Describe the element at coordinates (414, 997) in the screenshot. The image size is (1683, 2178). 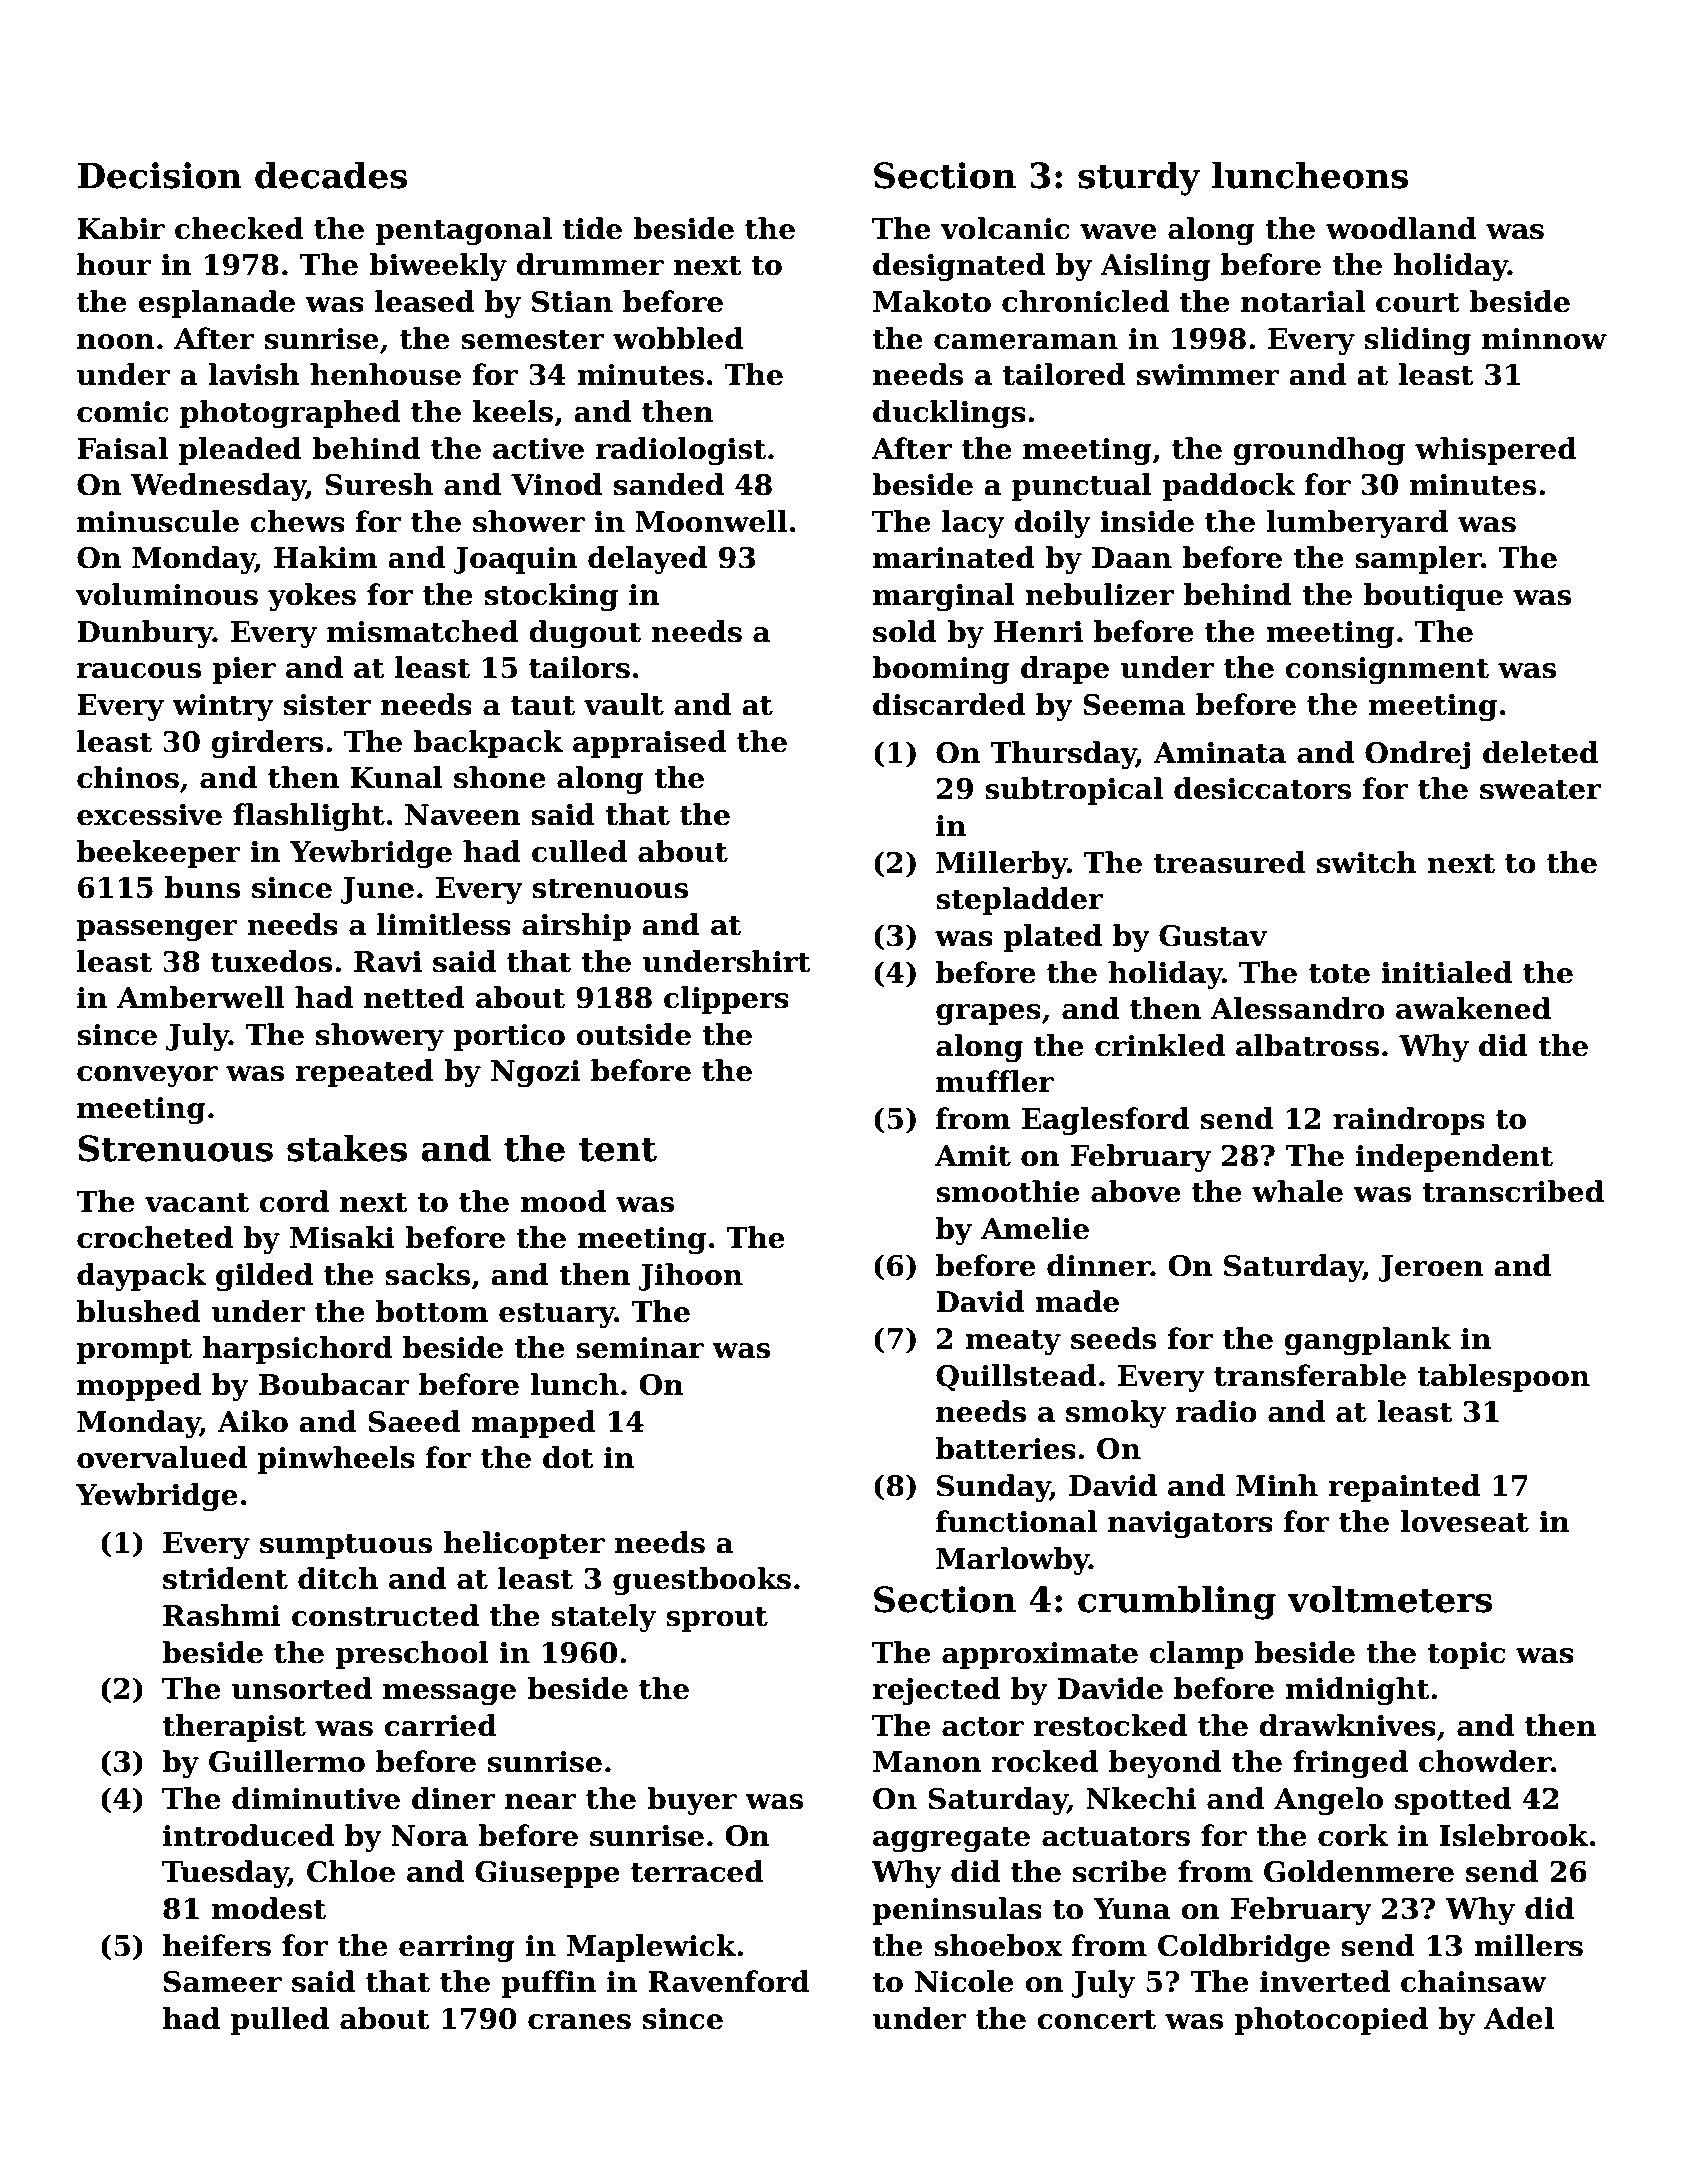
I see `netted` at that location.
